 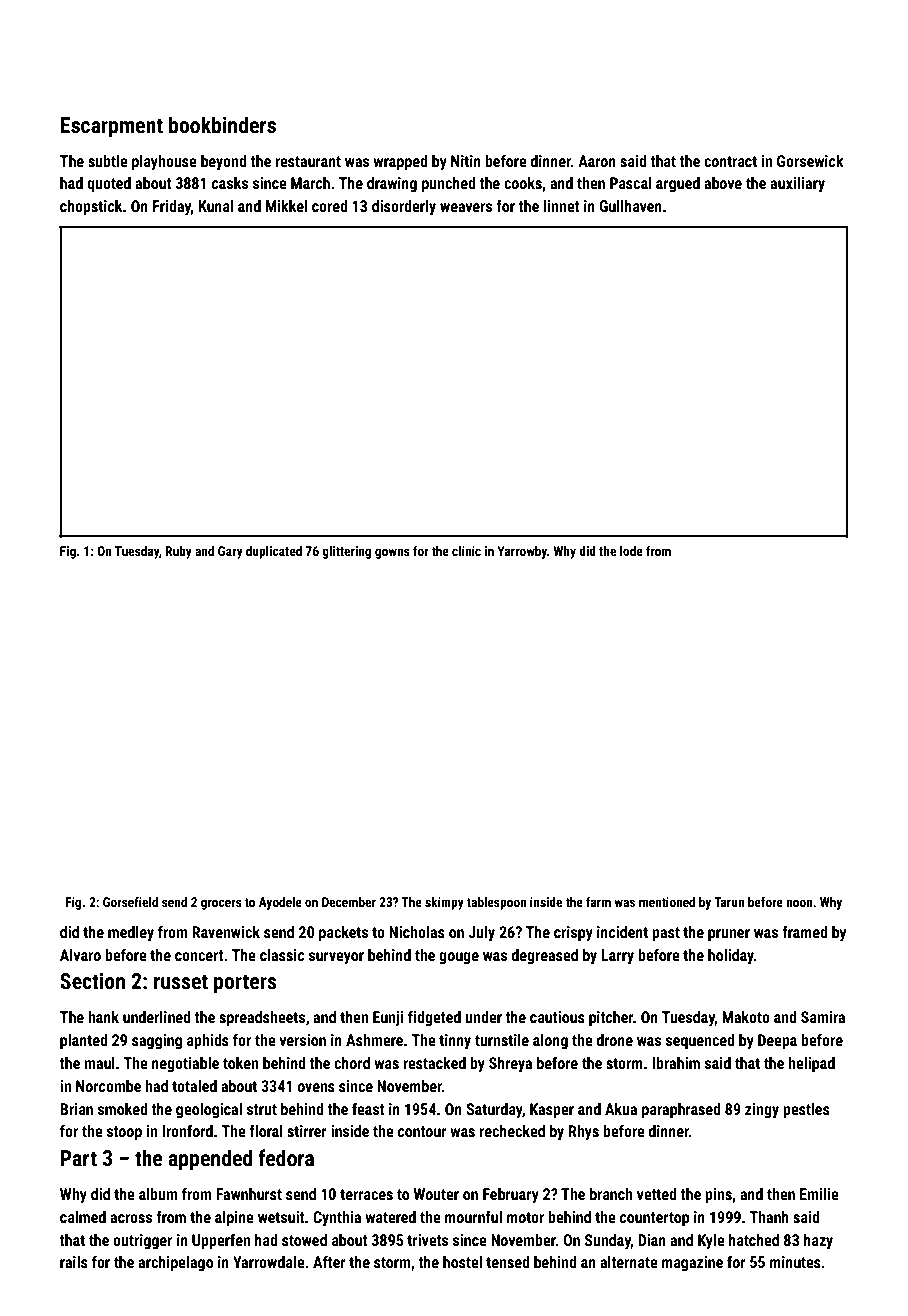 I want to click on above, so click(x=723, y=183).
